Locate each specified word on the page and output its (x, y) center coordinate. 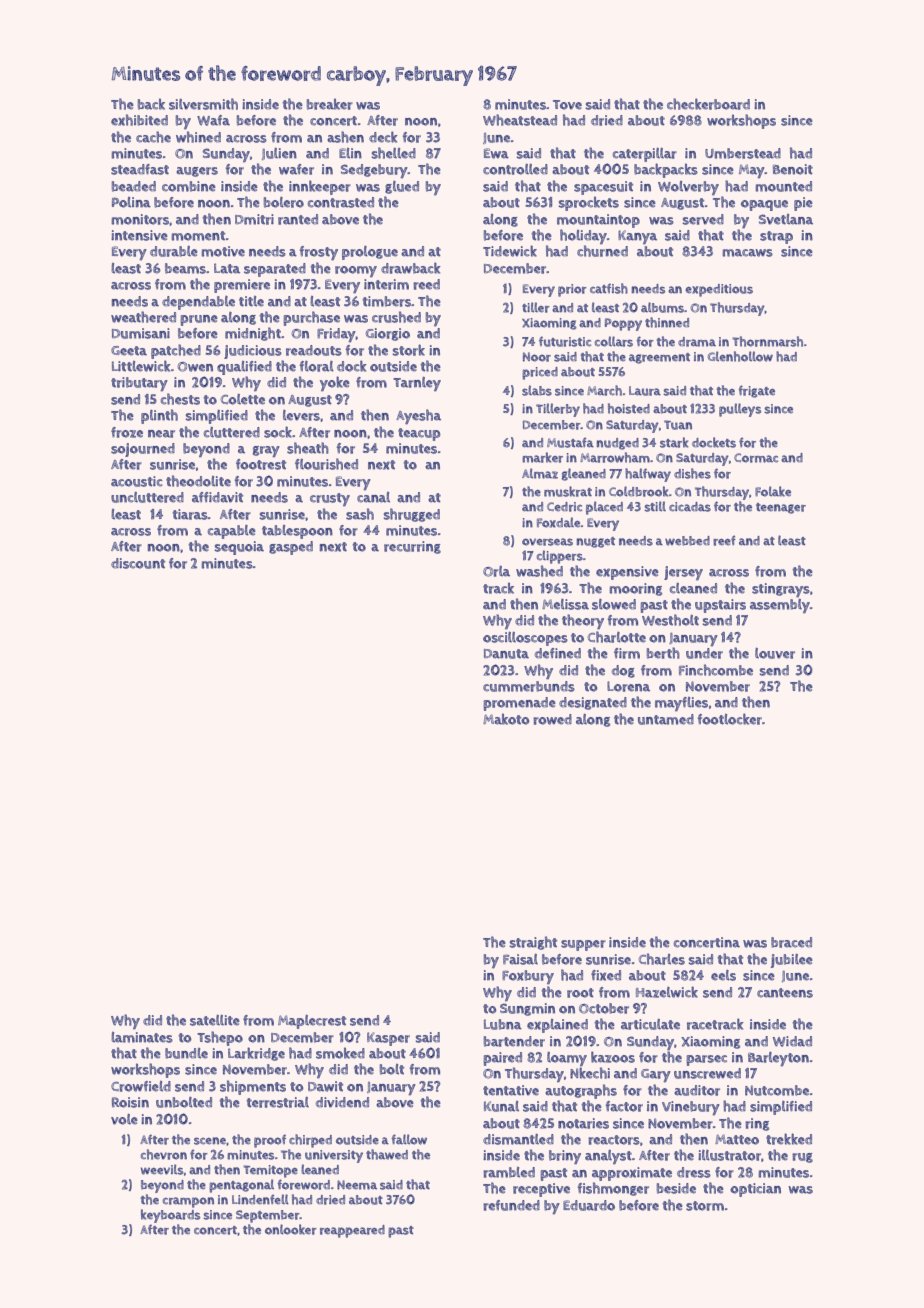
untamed (666, 719)
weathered (143, 317)
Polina (131, 202)
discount (138, 563)
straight (533, 943)
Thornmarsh (767, 341)
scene (210, 1141)
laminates (142, 1037)
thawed (387, 1154)
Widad (792, 1041)
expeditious (719, 290)
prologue (370, 253)
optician (755, 1190)
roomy (356, 271)
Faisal (520, 959)
